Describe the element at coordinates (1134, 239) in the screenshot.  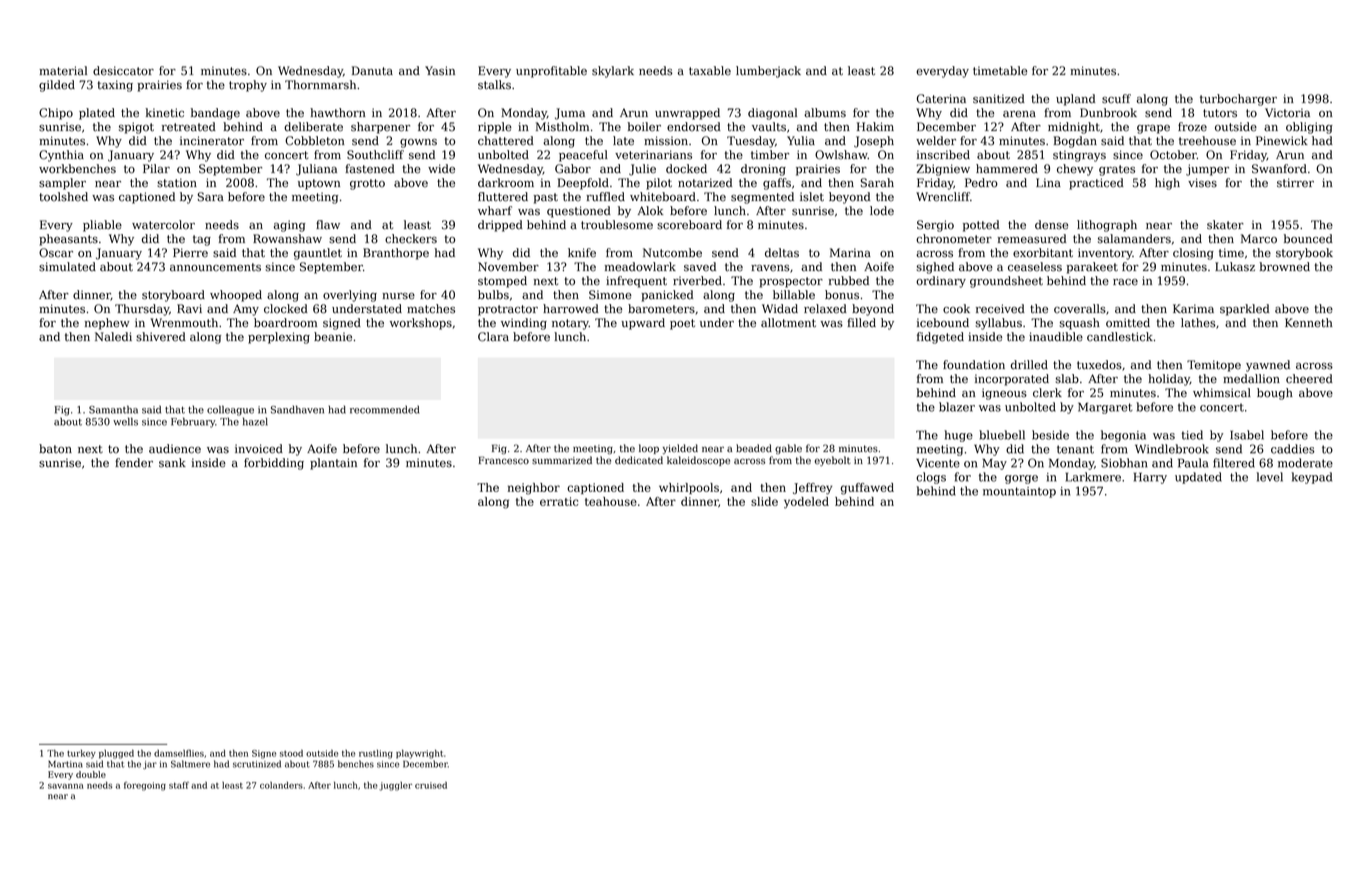
I see `salamanders` at that location.
